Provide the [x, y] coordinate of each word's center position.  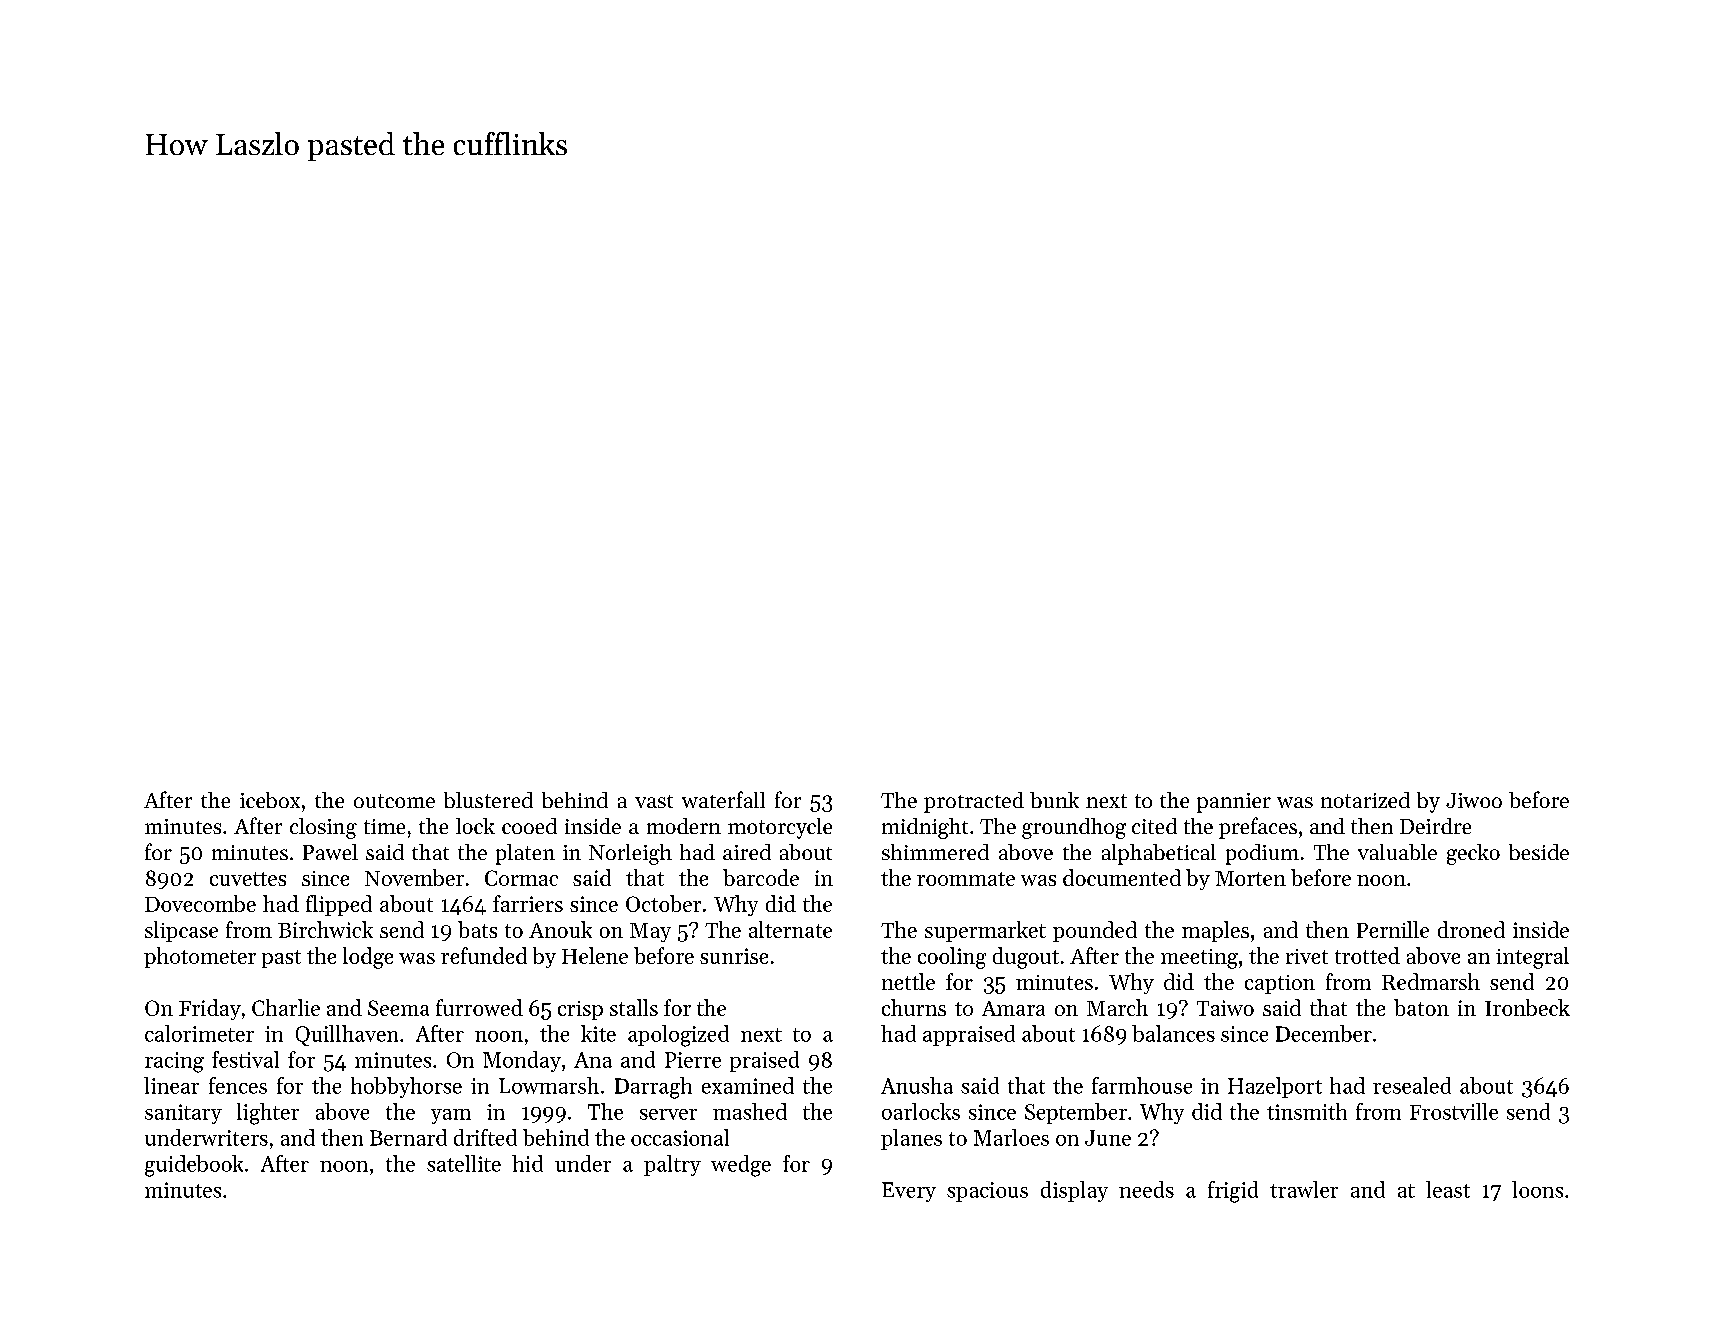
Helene [595, 955]
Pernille [1393, 929]
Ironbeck [1527, 1007]
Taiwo [1225, 1008]
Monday [522, 1061]
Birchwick [325, 929]
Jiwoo [1474, 800]
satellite [464, 1163]
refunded [484, 955]
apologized [678, 1036]
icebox [270, 800]
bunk [1054, 800]
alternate [790, 929]
